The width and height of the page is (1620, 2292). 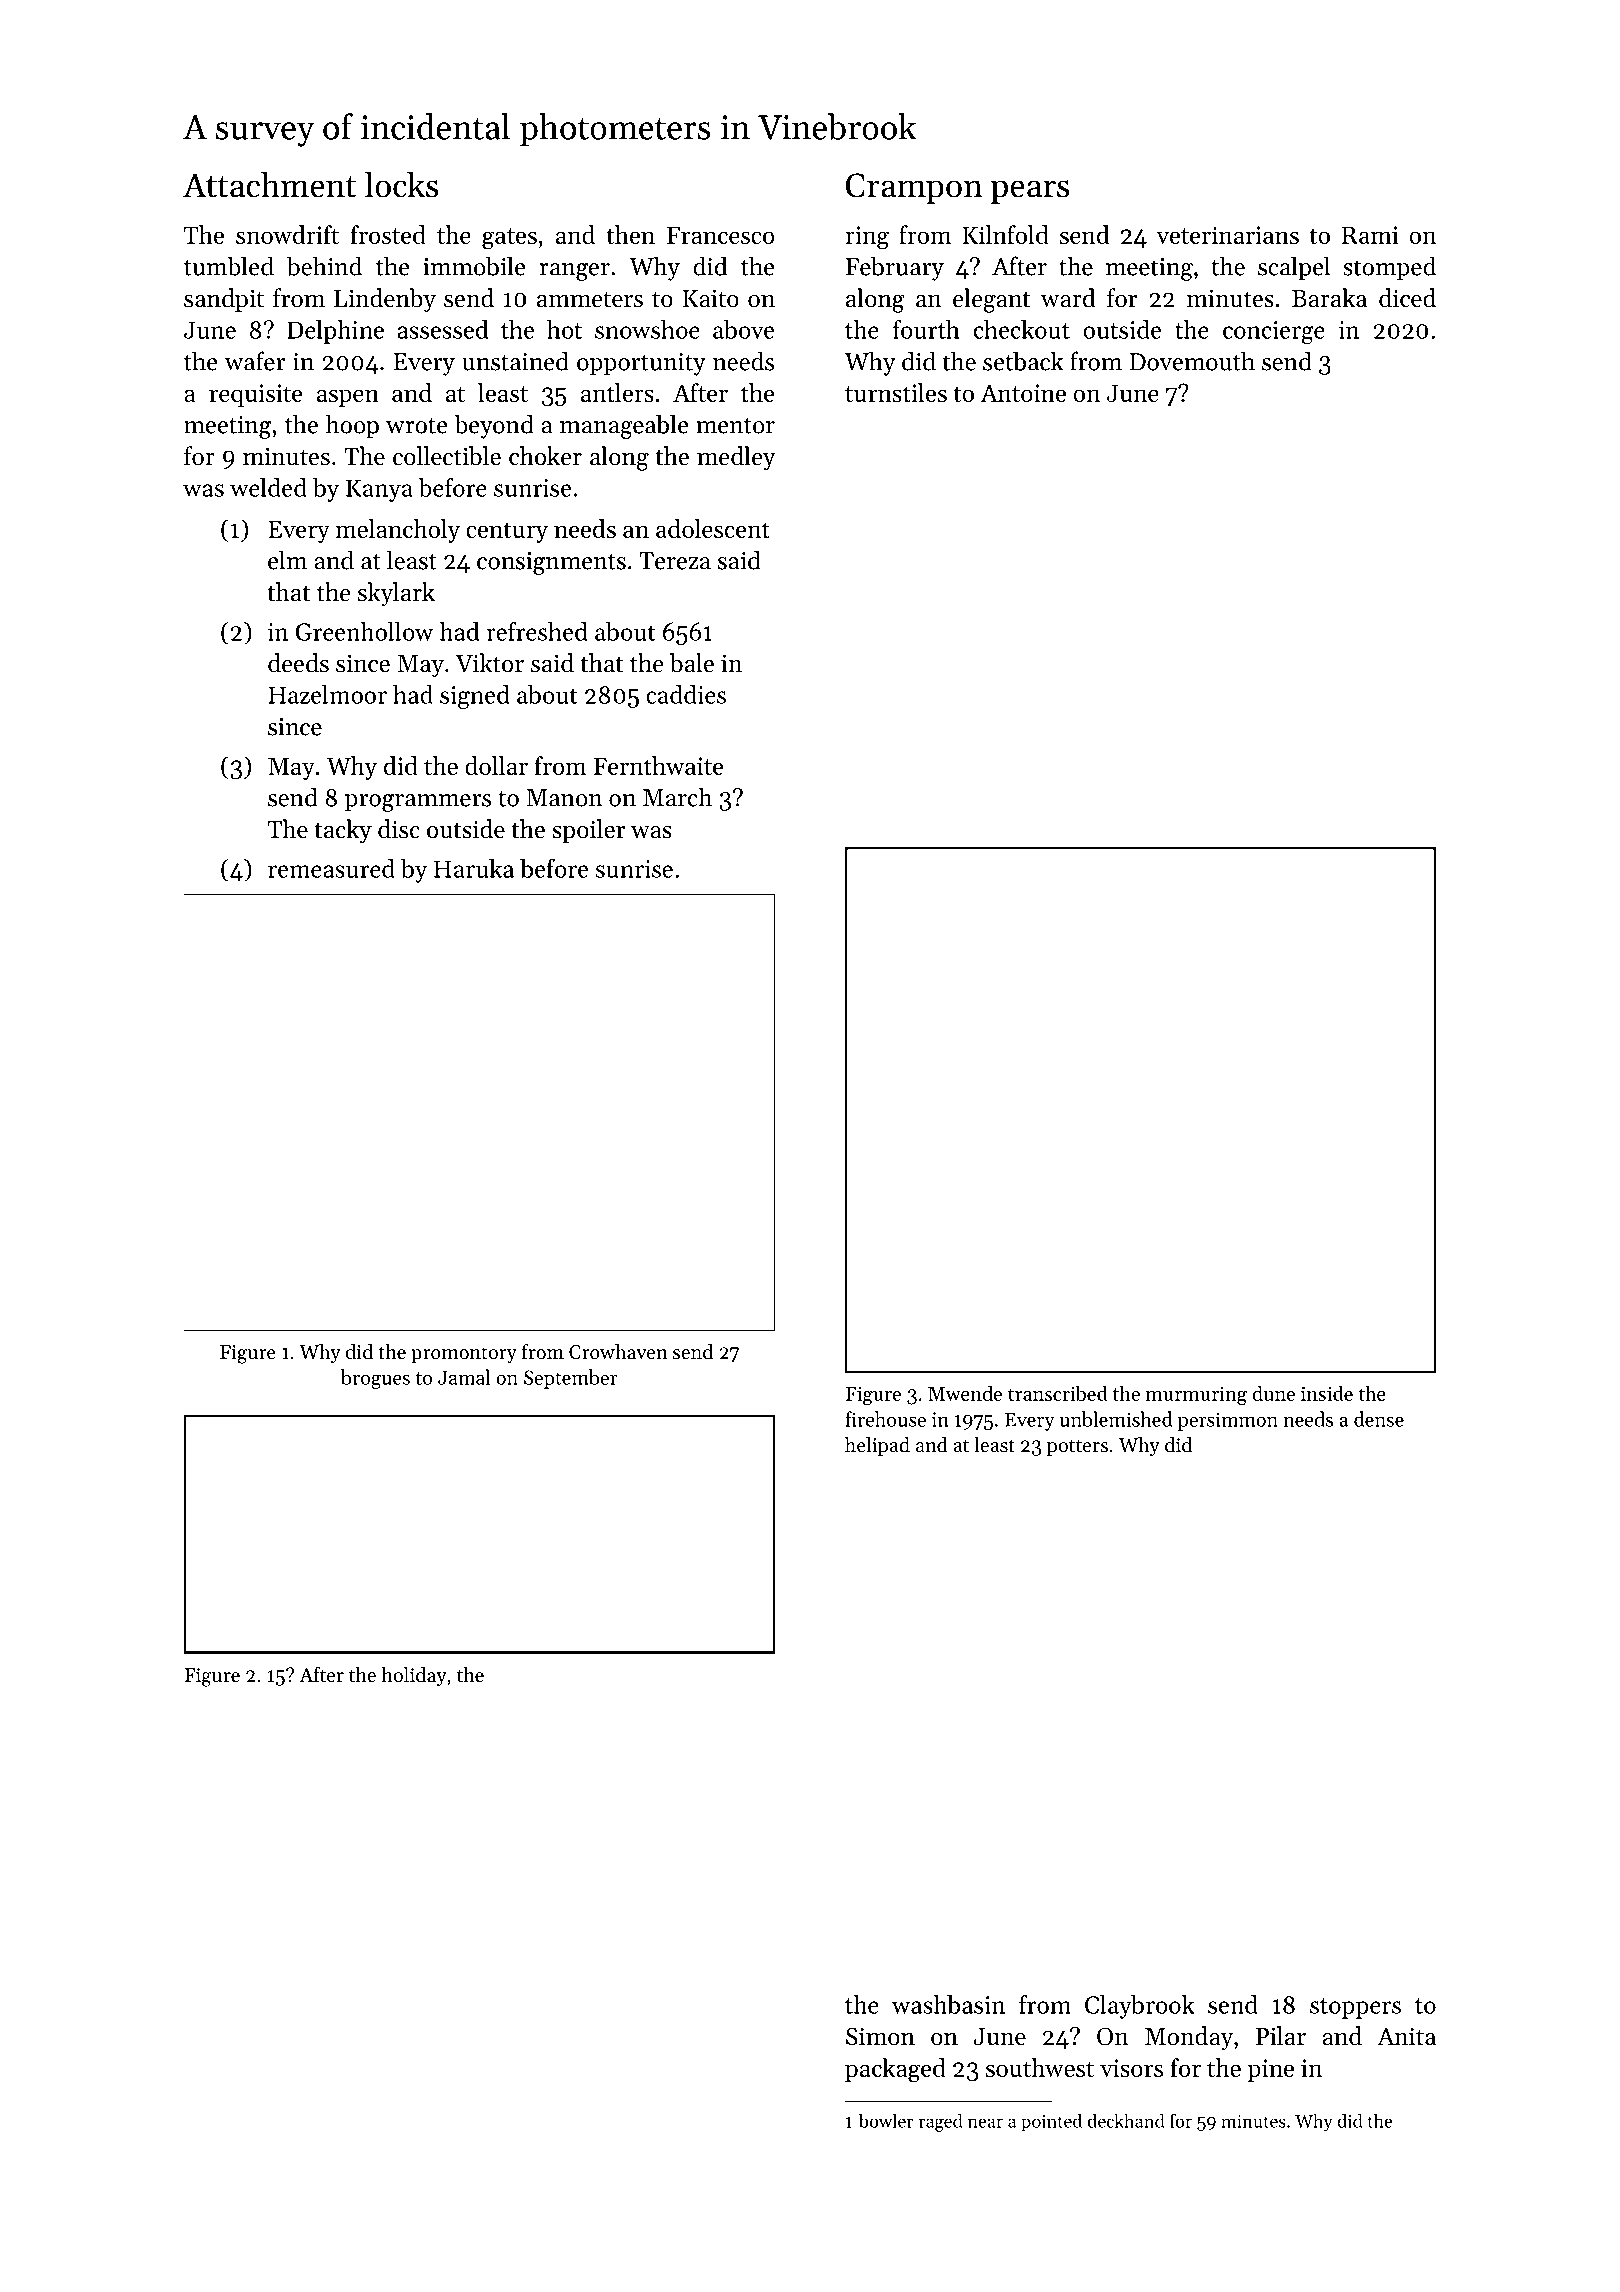 What do you see at coordinates (1273, 1393) in the page?
I see `dune` at bounding box center [1273, 1393].
